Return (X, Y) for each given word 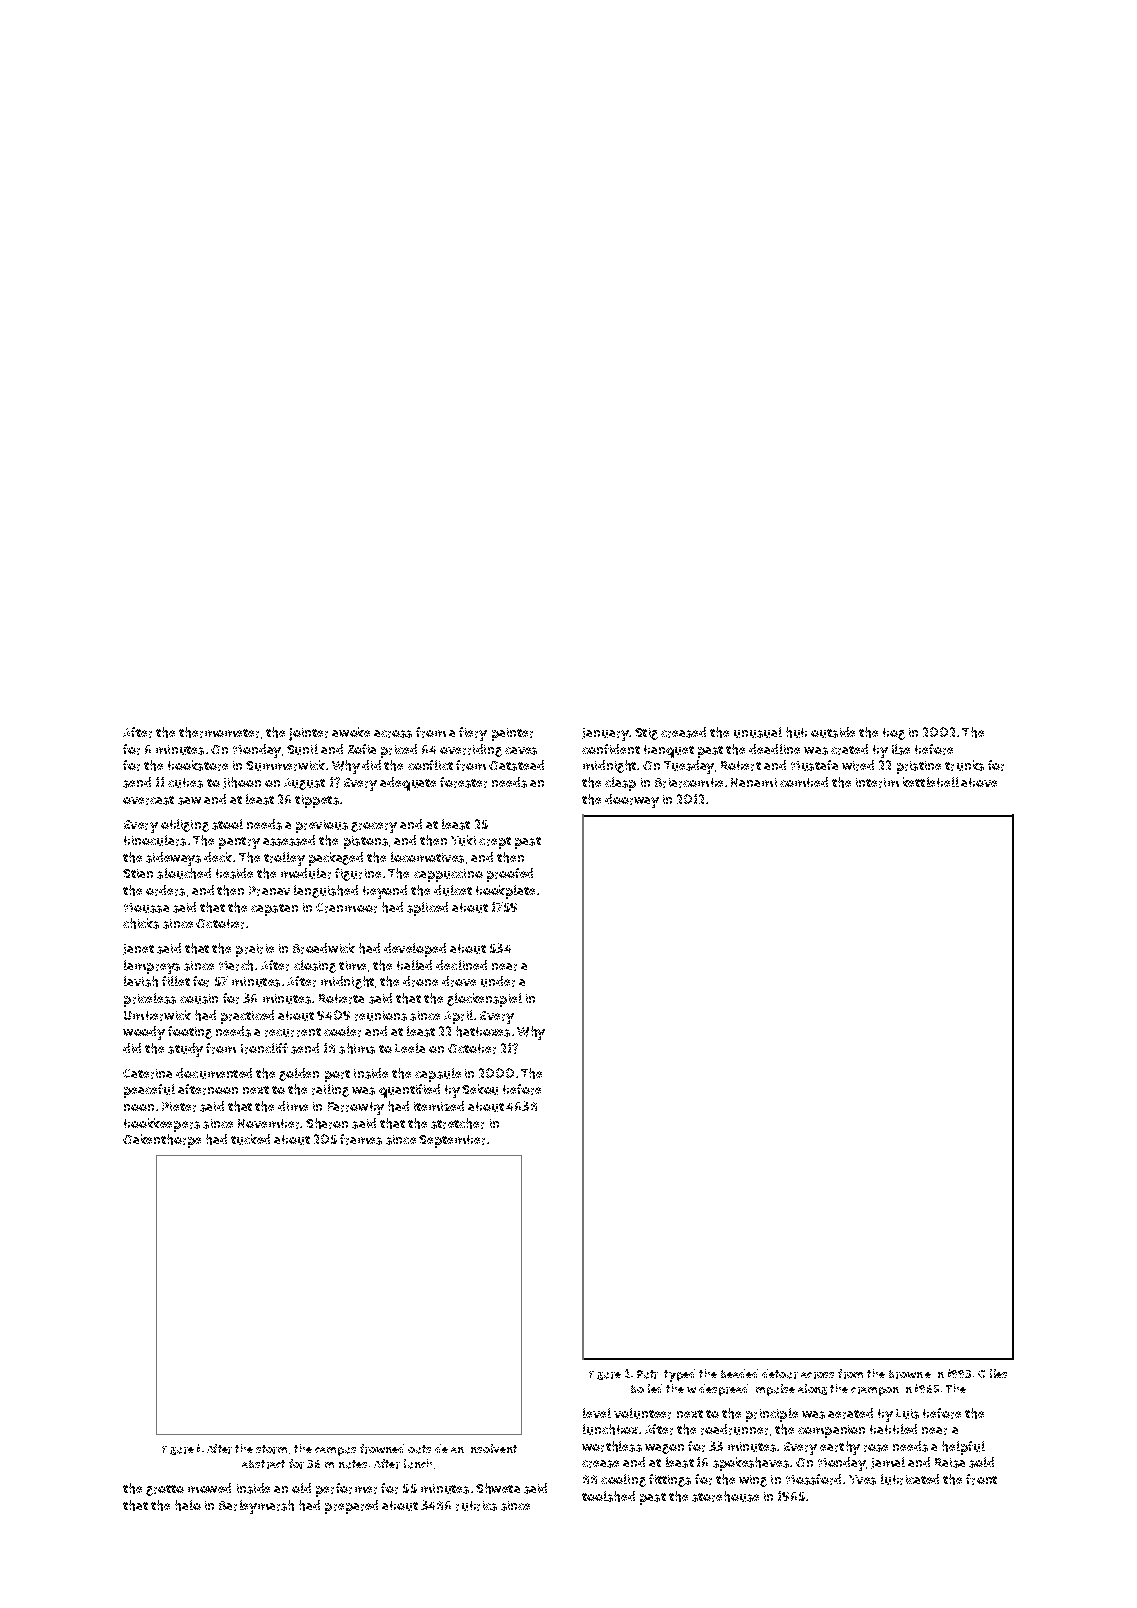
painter (512, 734)
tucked (250, 1139)
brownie (910, 1374)
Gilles (992, 1373)
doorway (632, 801)
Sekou (480, 1089)
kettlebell (931, 782)
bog (894, 734)
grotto (165, 1490)
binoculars (155, 840)
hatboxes (483, 1031)
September (452, 1141)
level (597, 1413)
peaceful (149, 1091)
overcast (148, 800)
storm (271, 1449)
